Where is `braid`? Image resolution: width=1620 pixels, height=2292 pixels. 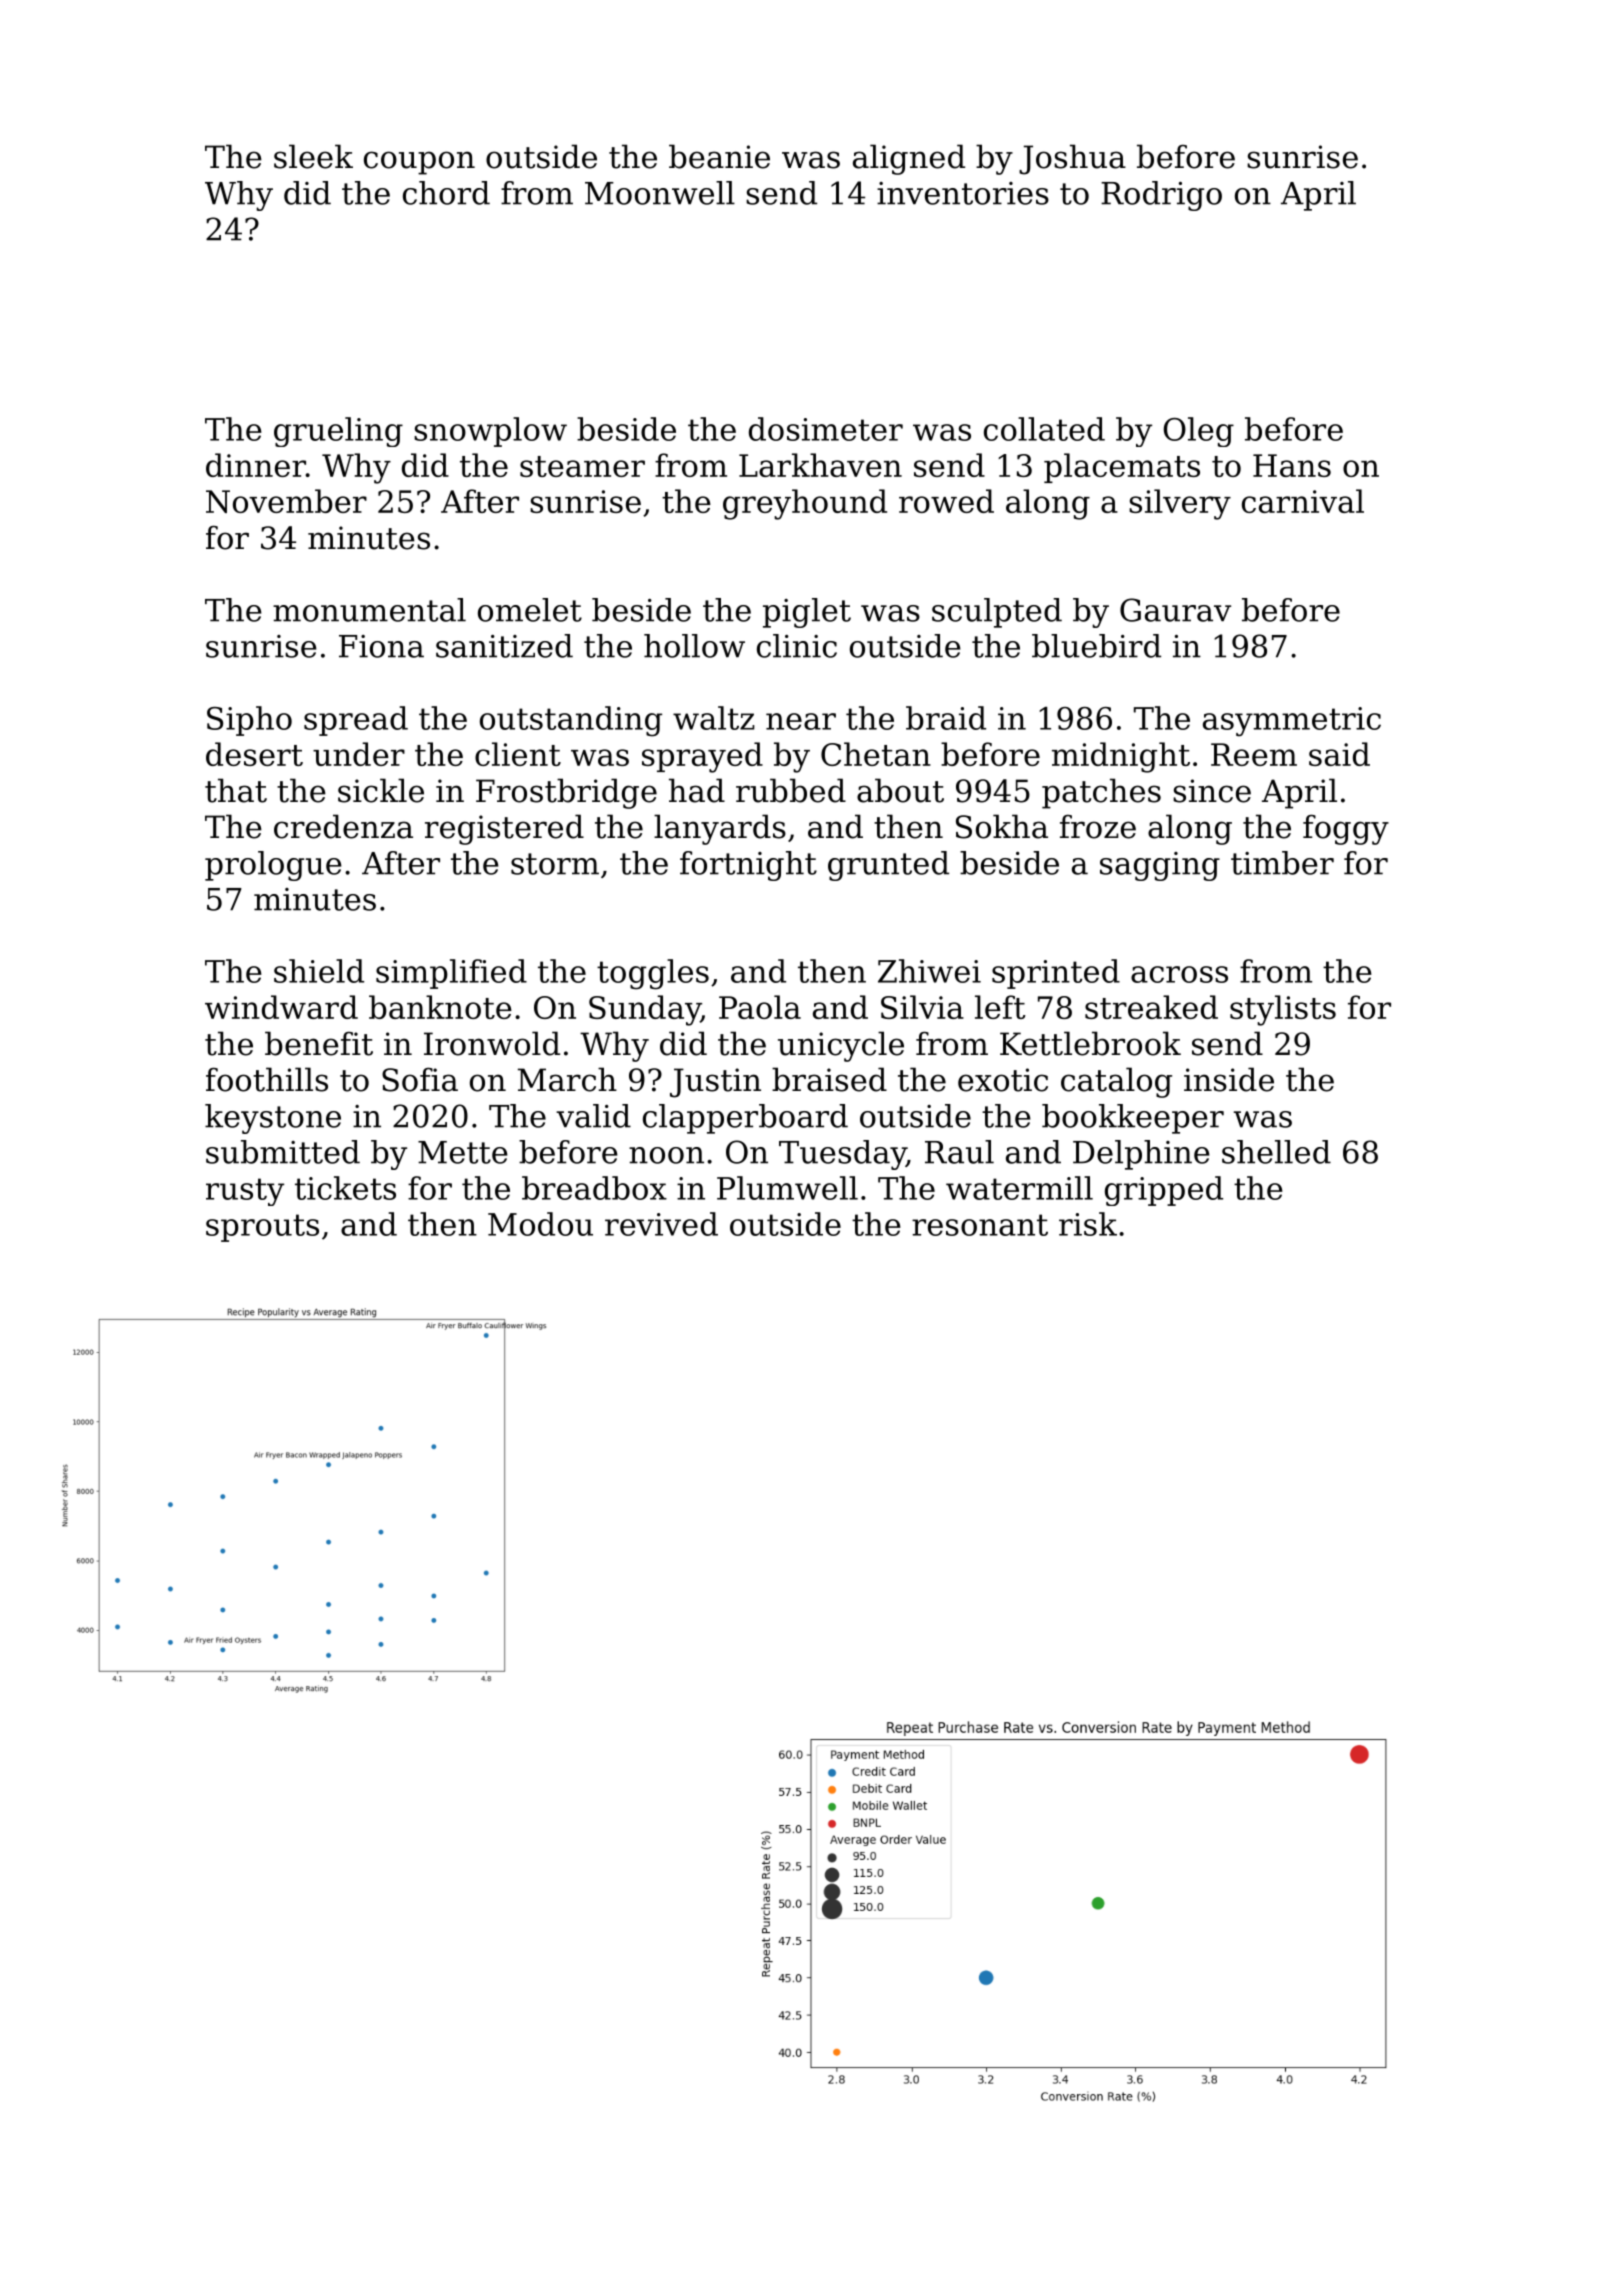
braid is located at coordinates (946, 718).
